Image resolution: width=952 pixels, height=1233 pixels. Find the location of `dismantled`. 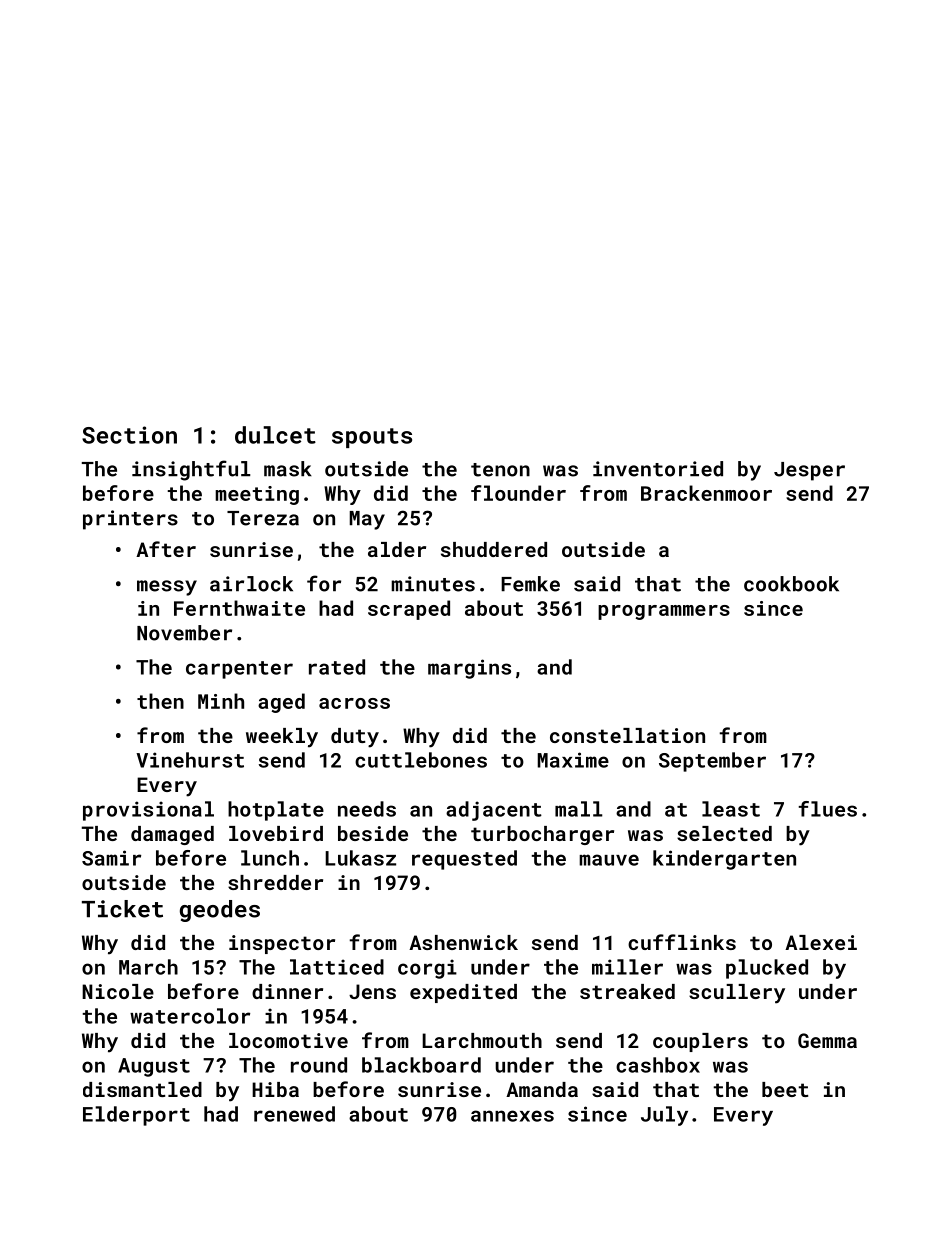

dismantled is located at coordinates (142, 1089).
